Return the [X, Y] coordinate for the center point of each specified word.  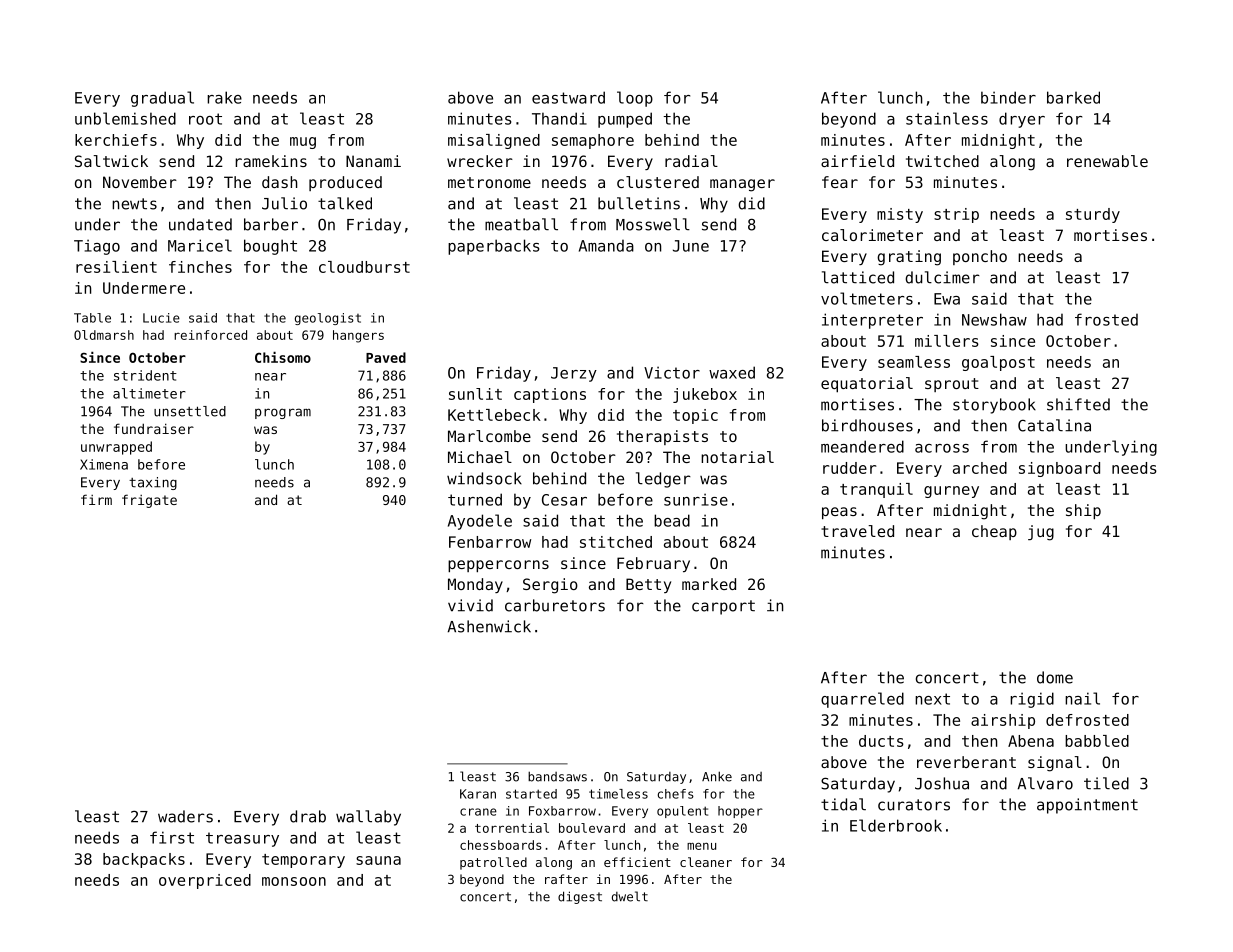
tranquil [876, 490]
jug [1041, 533]
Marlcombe [489, 436]
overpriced [205, 881]
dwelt [630, 896]
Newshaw [994, 319]
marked [709, 584]
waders [185, 816]
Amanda [606, 246]
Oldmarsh [104, 335]
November [140, 182]
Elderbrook [896, 825]
